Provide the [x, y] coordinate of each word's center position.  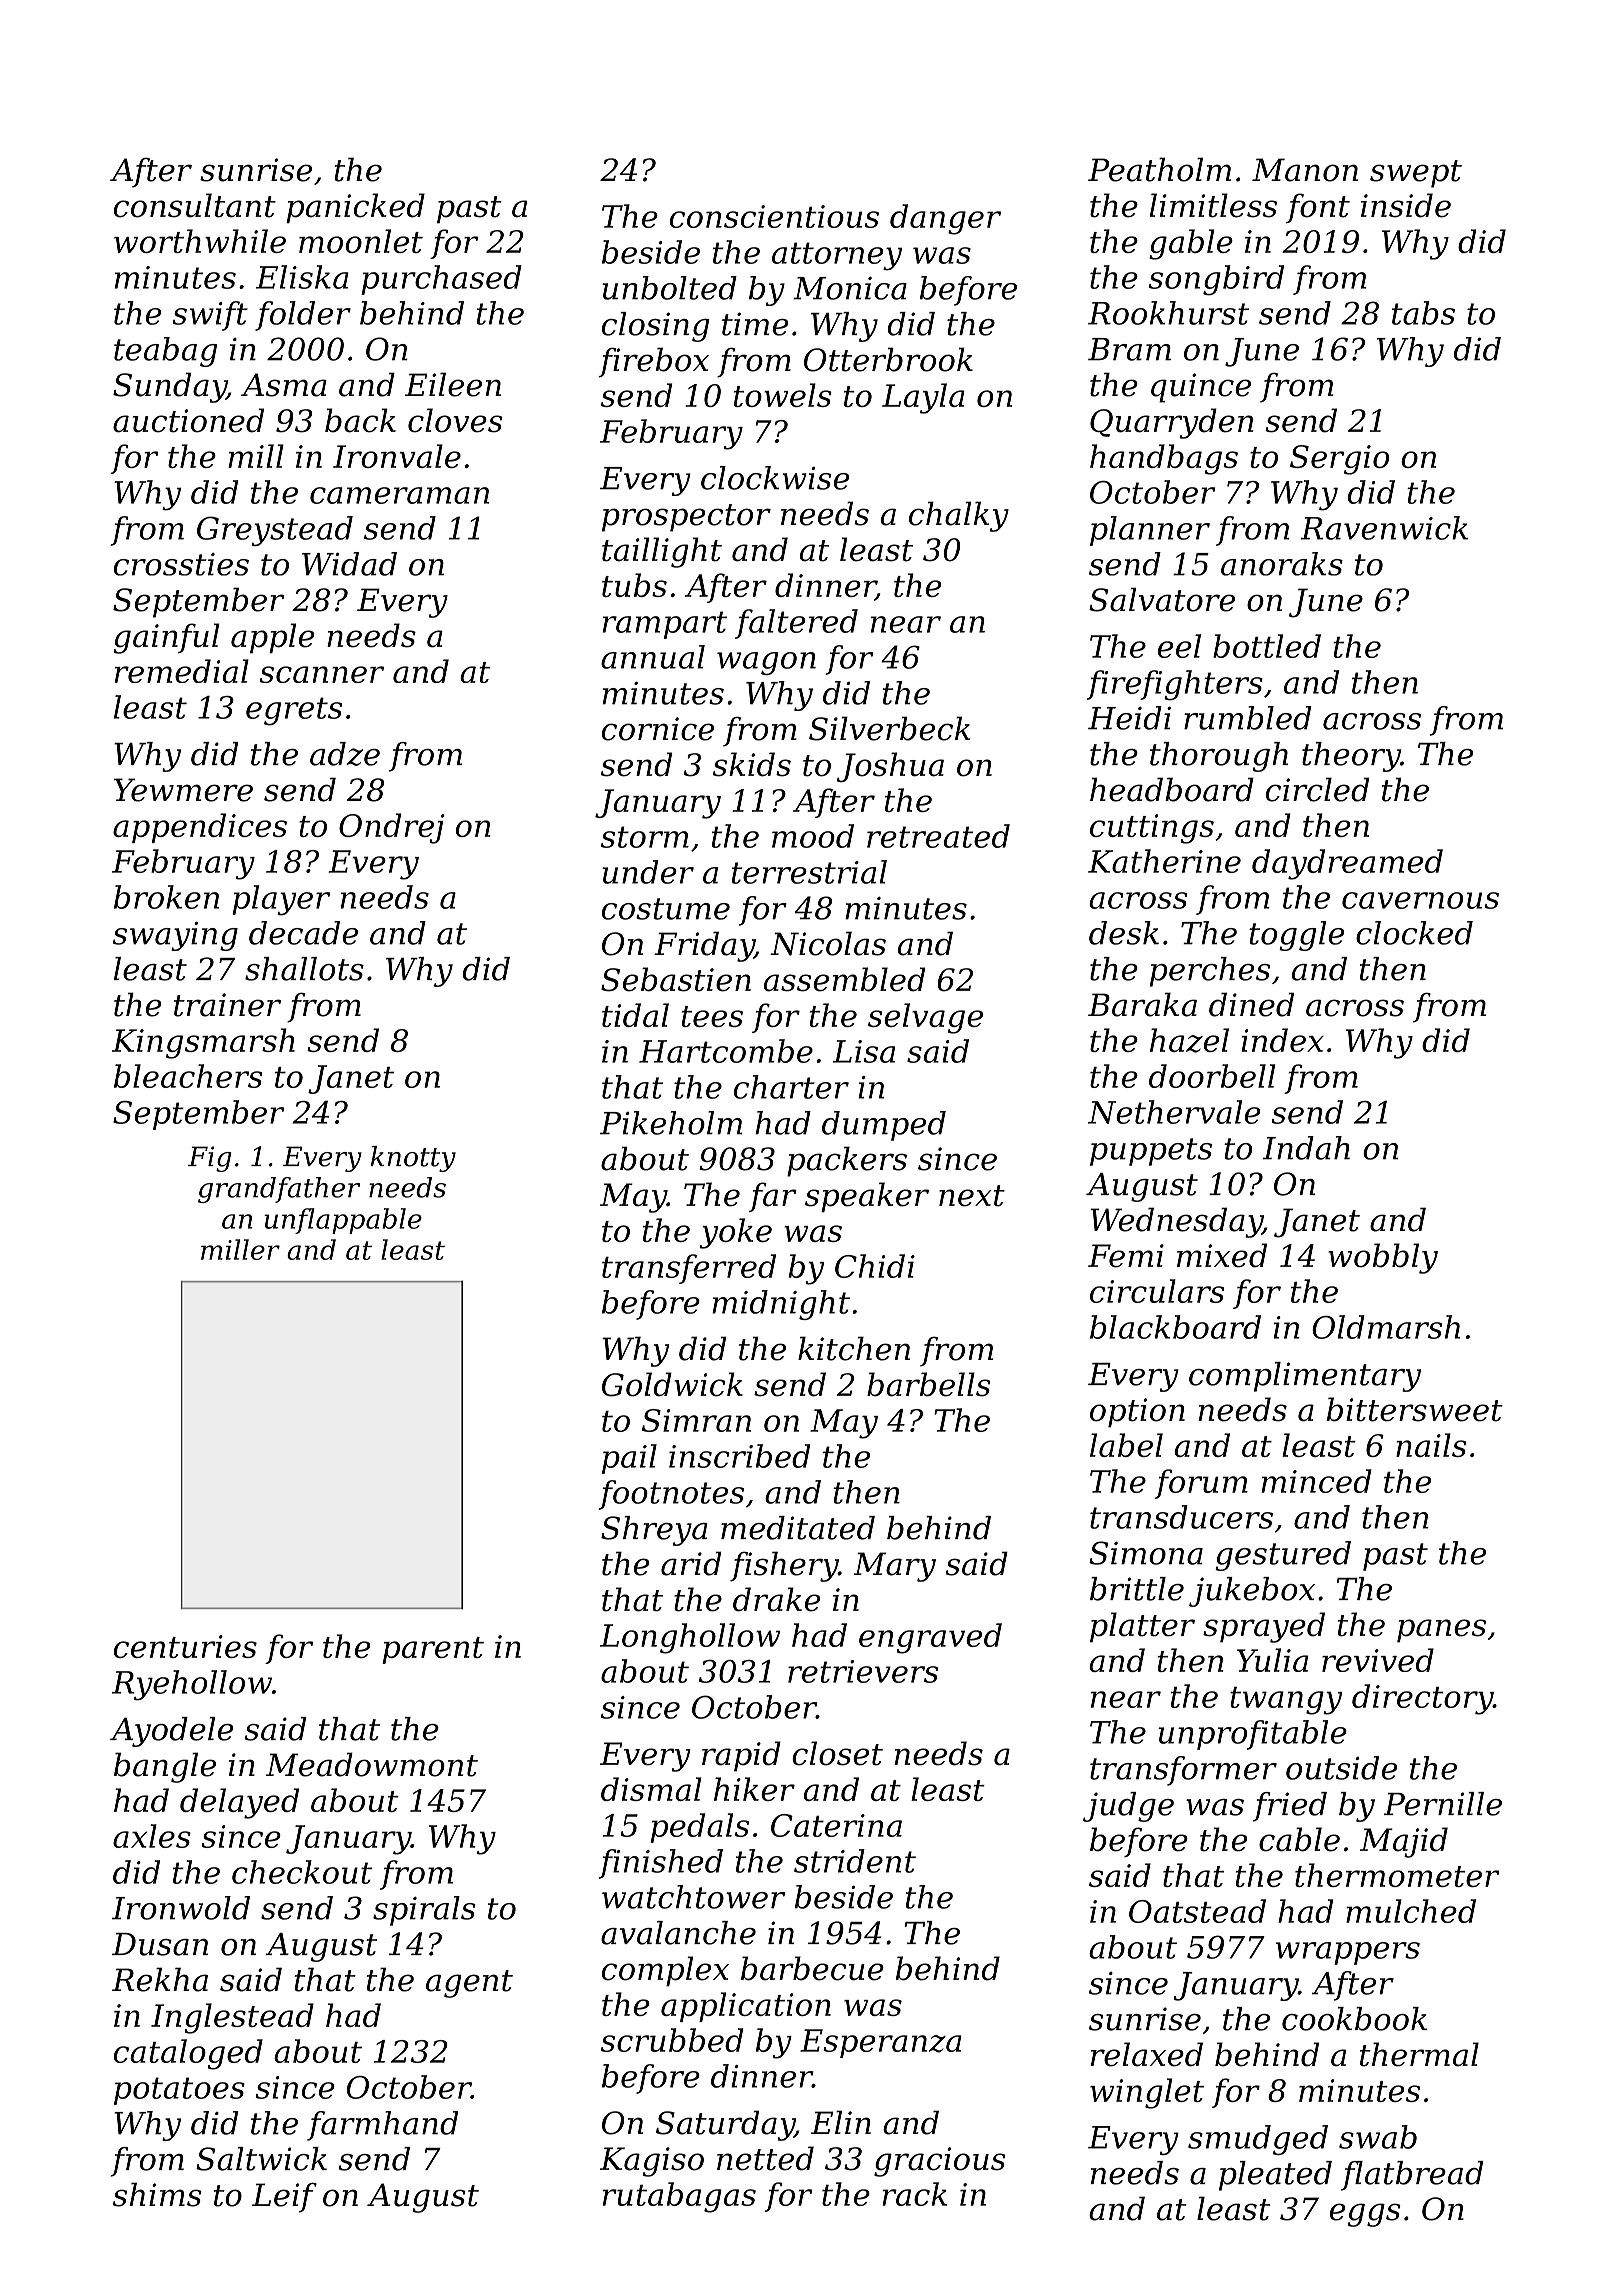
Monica [850, 288]
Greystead [275, 531]
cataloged [188, 2054]
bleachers [188, 1076]
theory [1351, 757]
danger [945, 219]
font [1318, 208]
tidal [635, 1015]
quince [1201, 388]
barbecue [812, 1968]
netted [765, 2158]
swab [1378, 2137]
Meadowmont [372, 1764]
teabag [165, 352]
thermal [1419, 2054]
